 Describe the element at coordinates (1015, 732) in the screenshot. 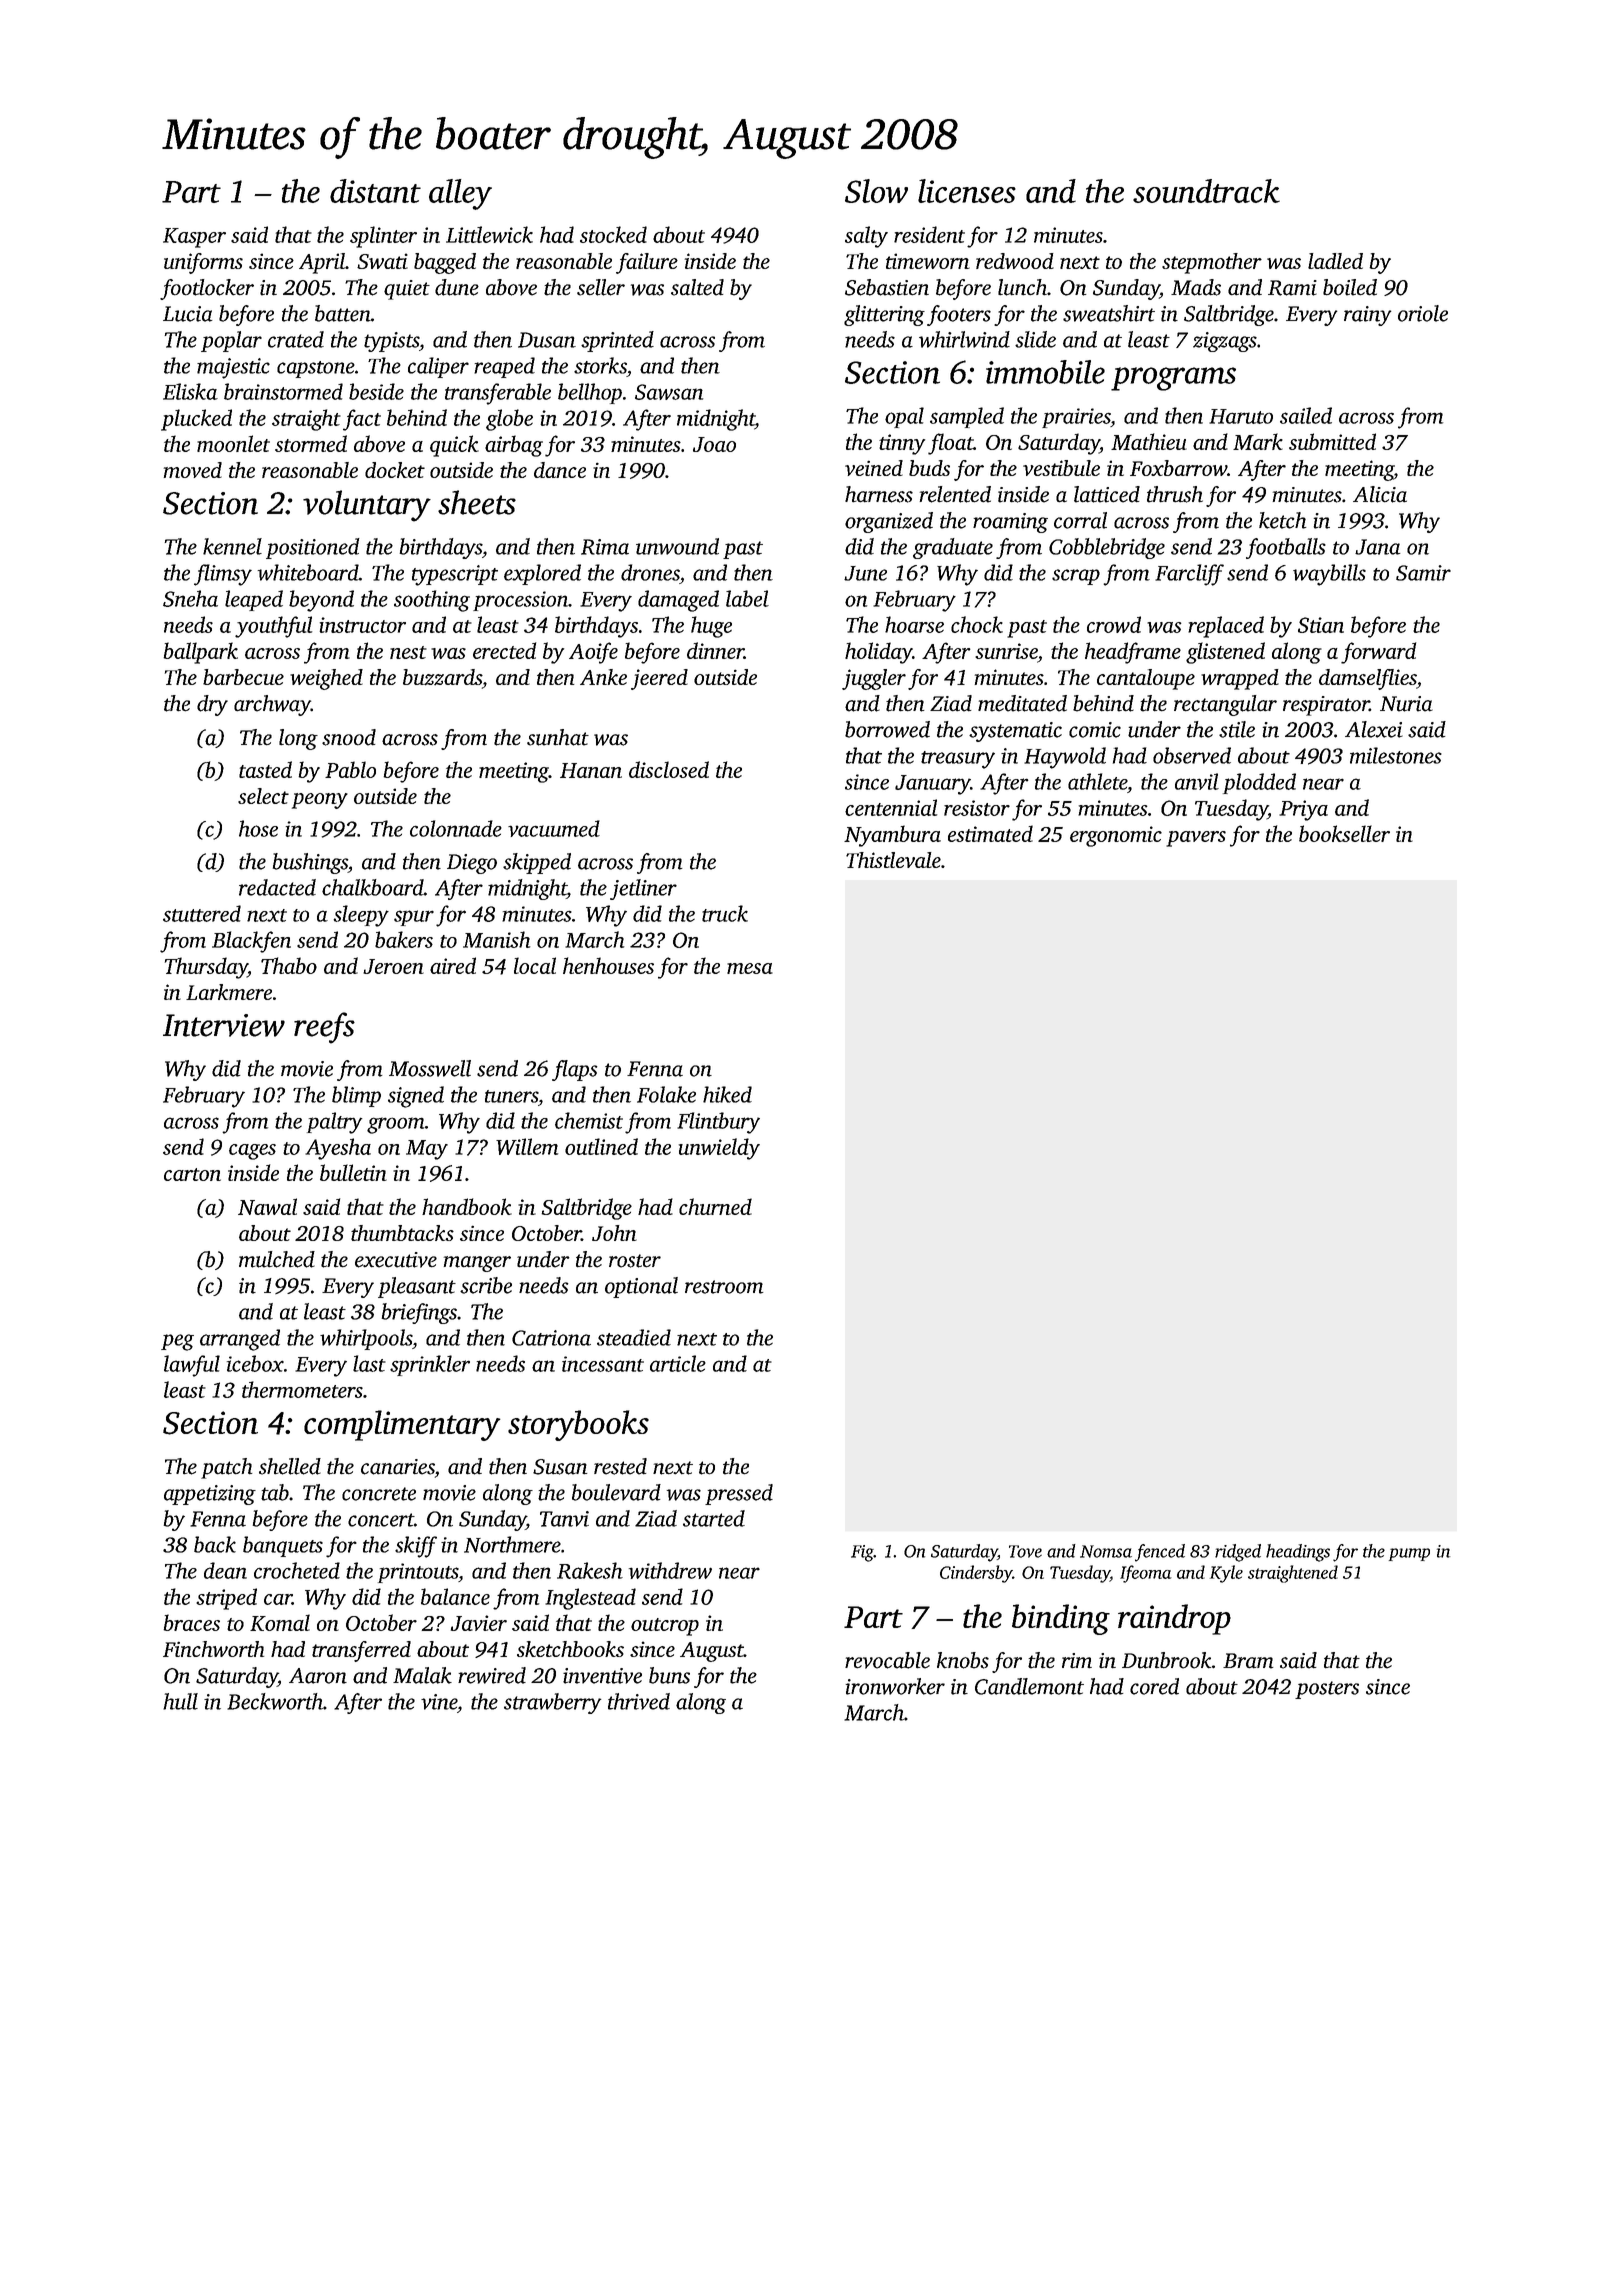

I see `systematic` at that location.
